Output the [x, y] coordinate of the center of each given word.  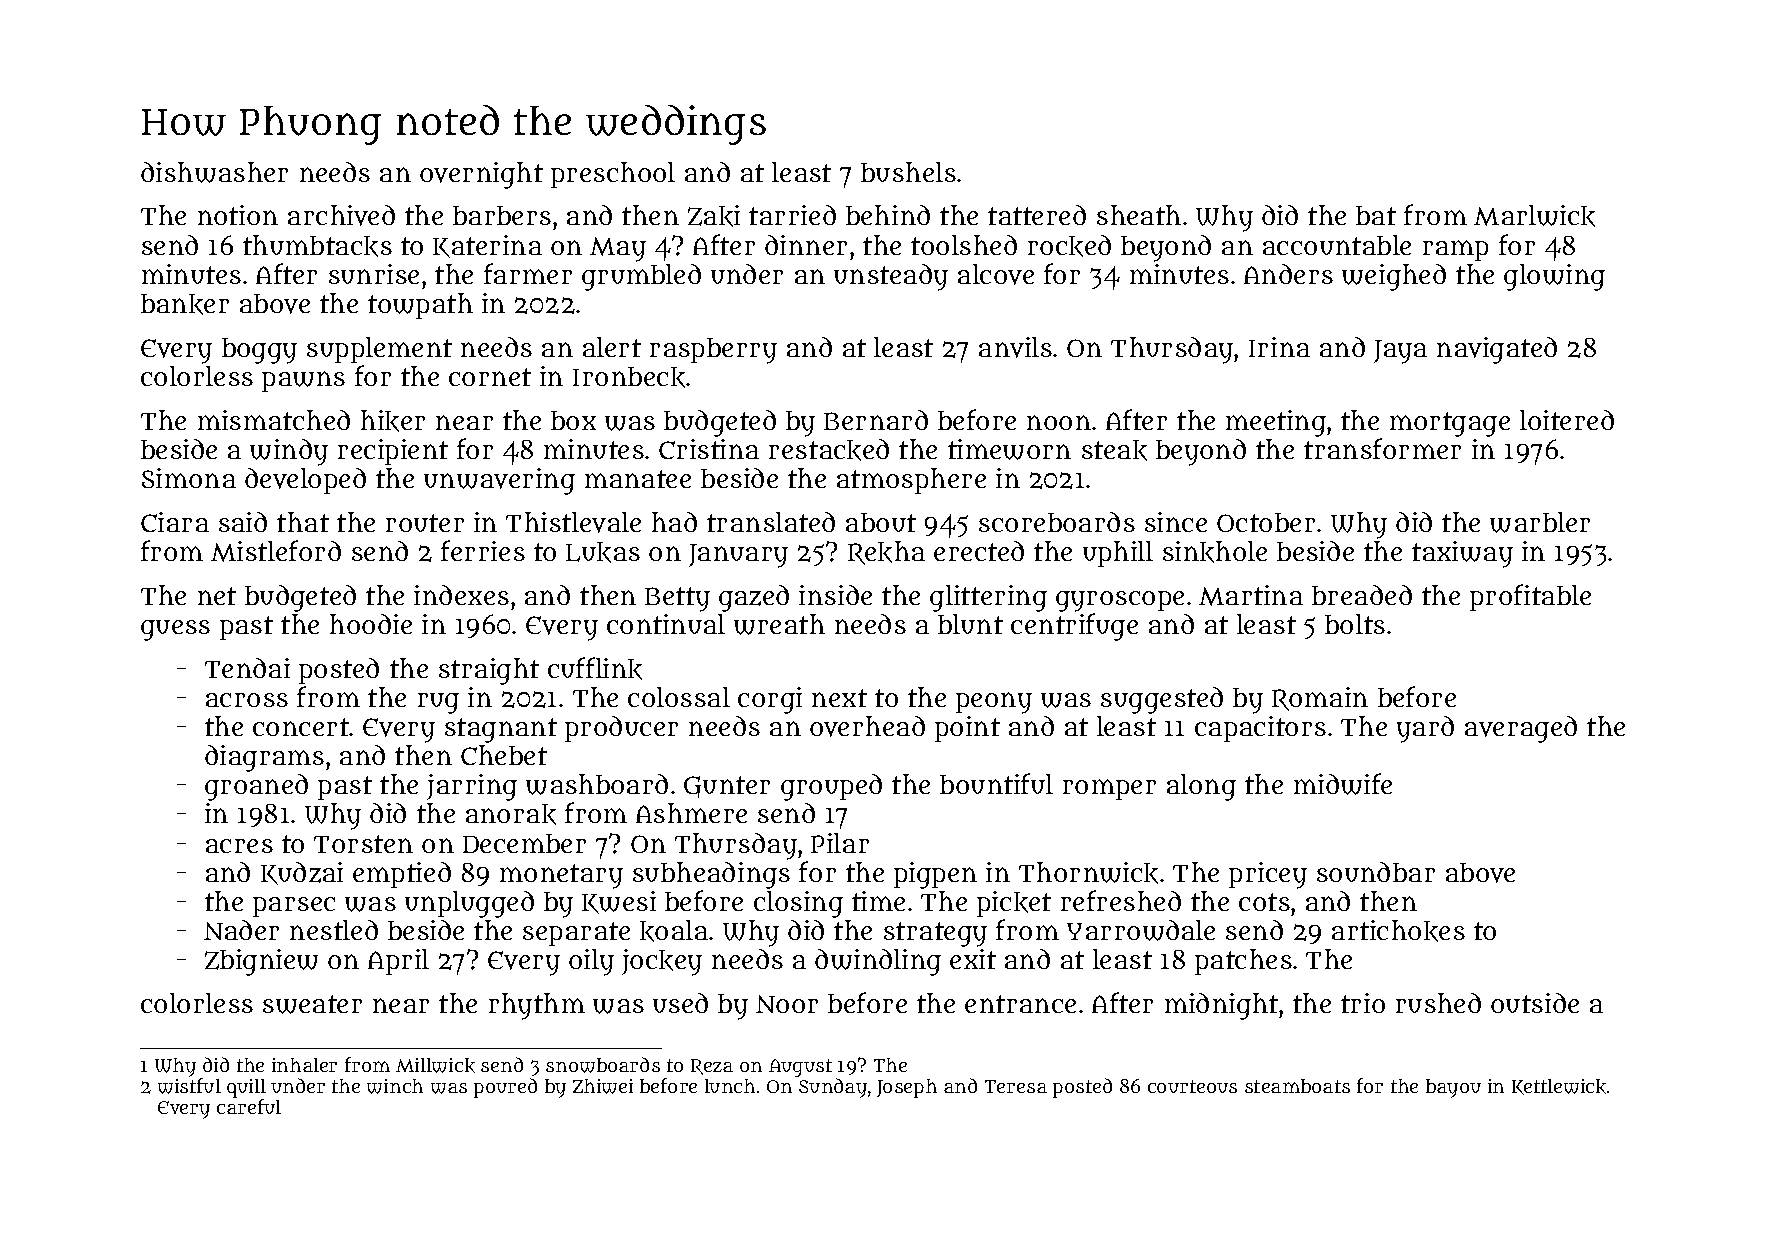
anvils [1015, 347]
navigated [1497, 350]
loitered [1567, 420]
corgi [770, 700]
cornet [490, 377]
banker [185, 304]
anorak [511, 814]
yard [1425, 729]
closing [798, 904]
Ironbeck [629, 377]
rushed [1438, 1003]
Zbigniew [261, 962]
